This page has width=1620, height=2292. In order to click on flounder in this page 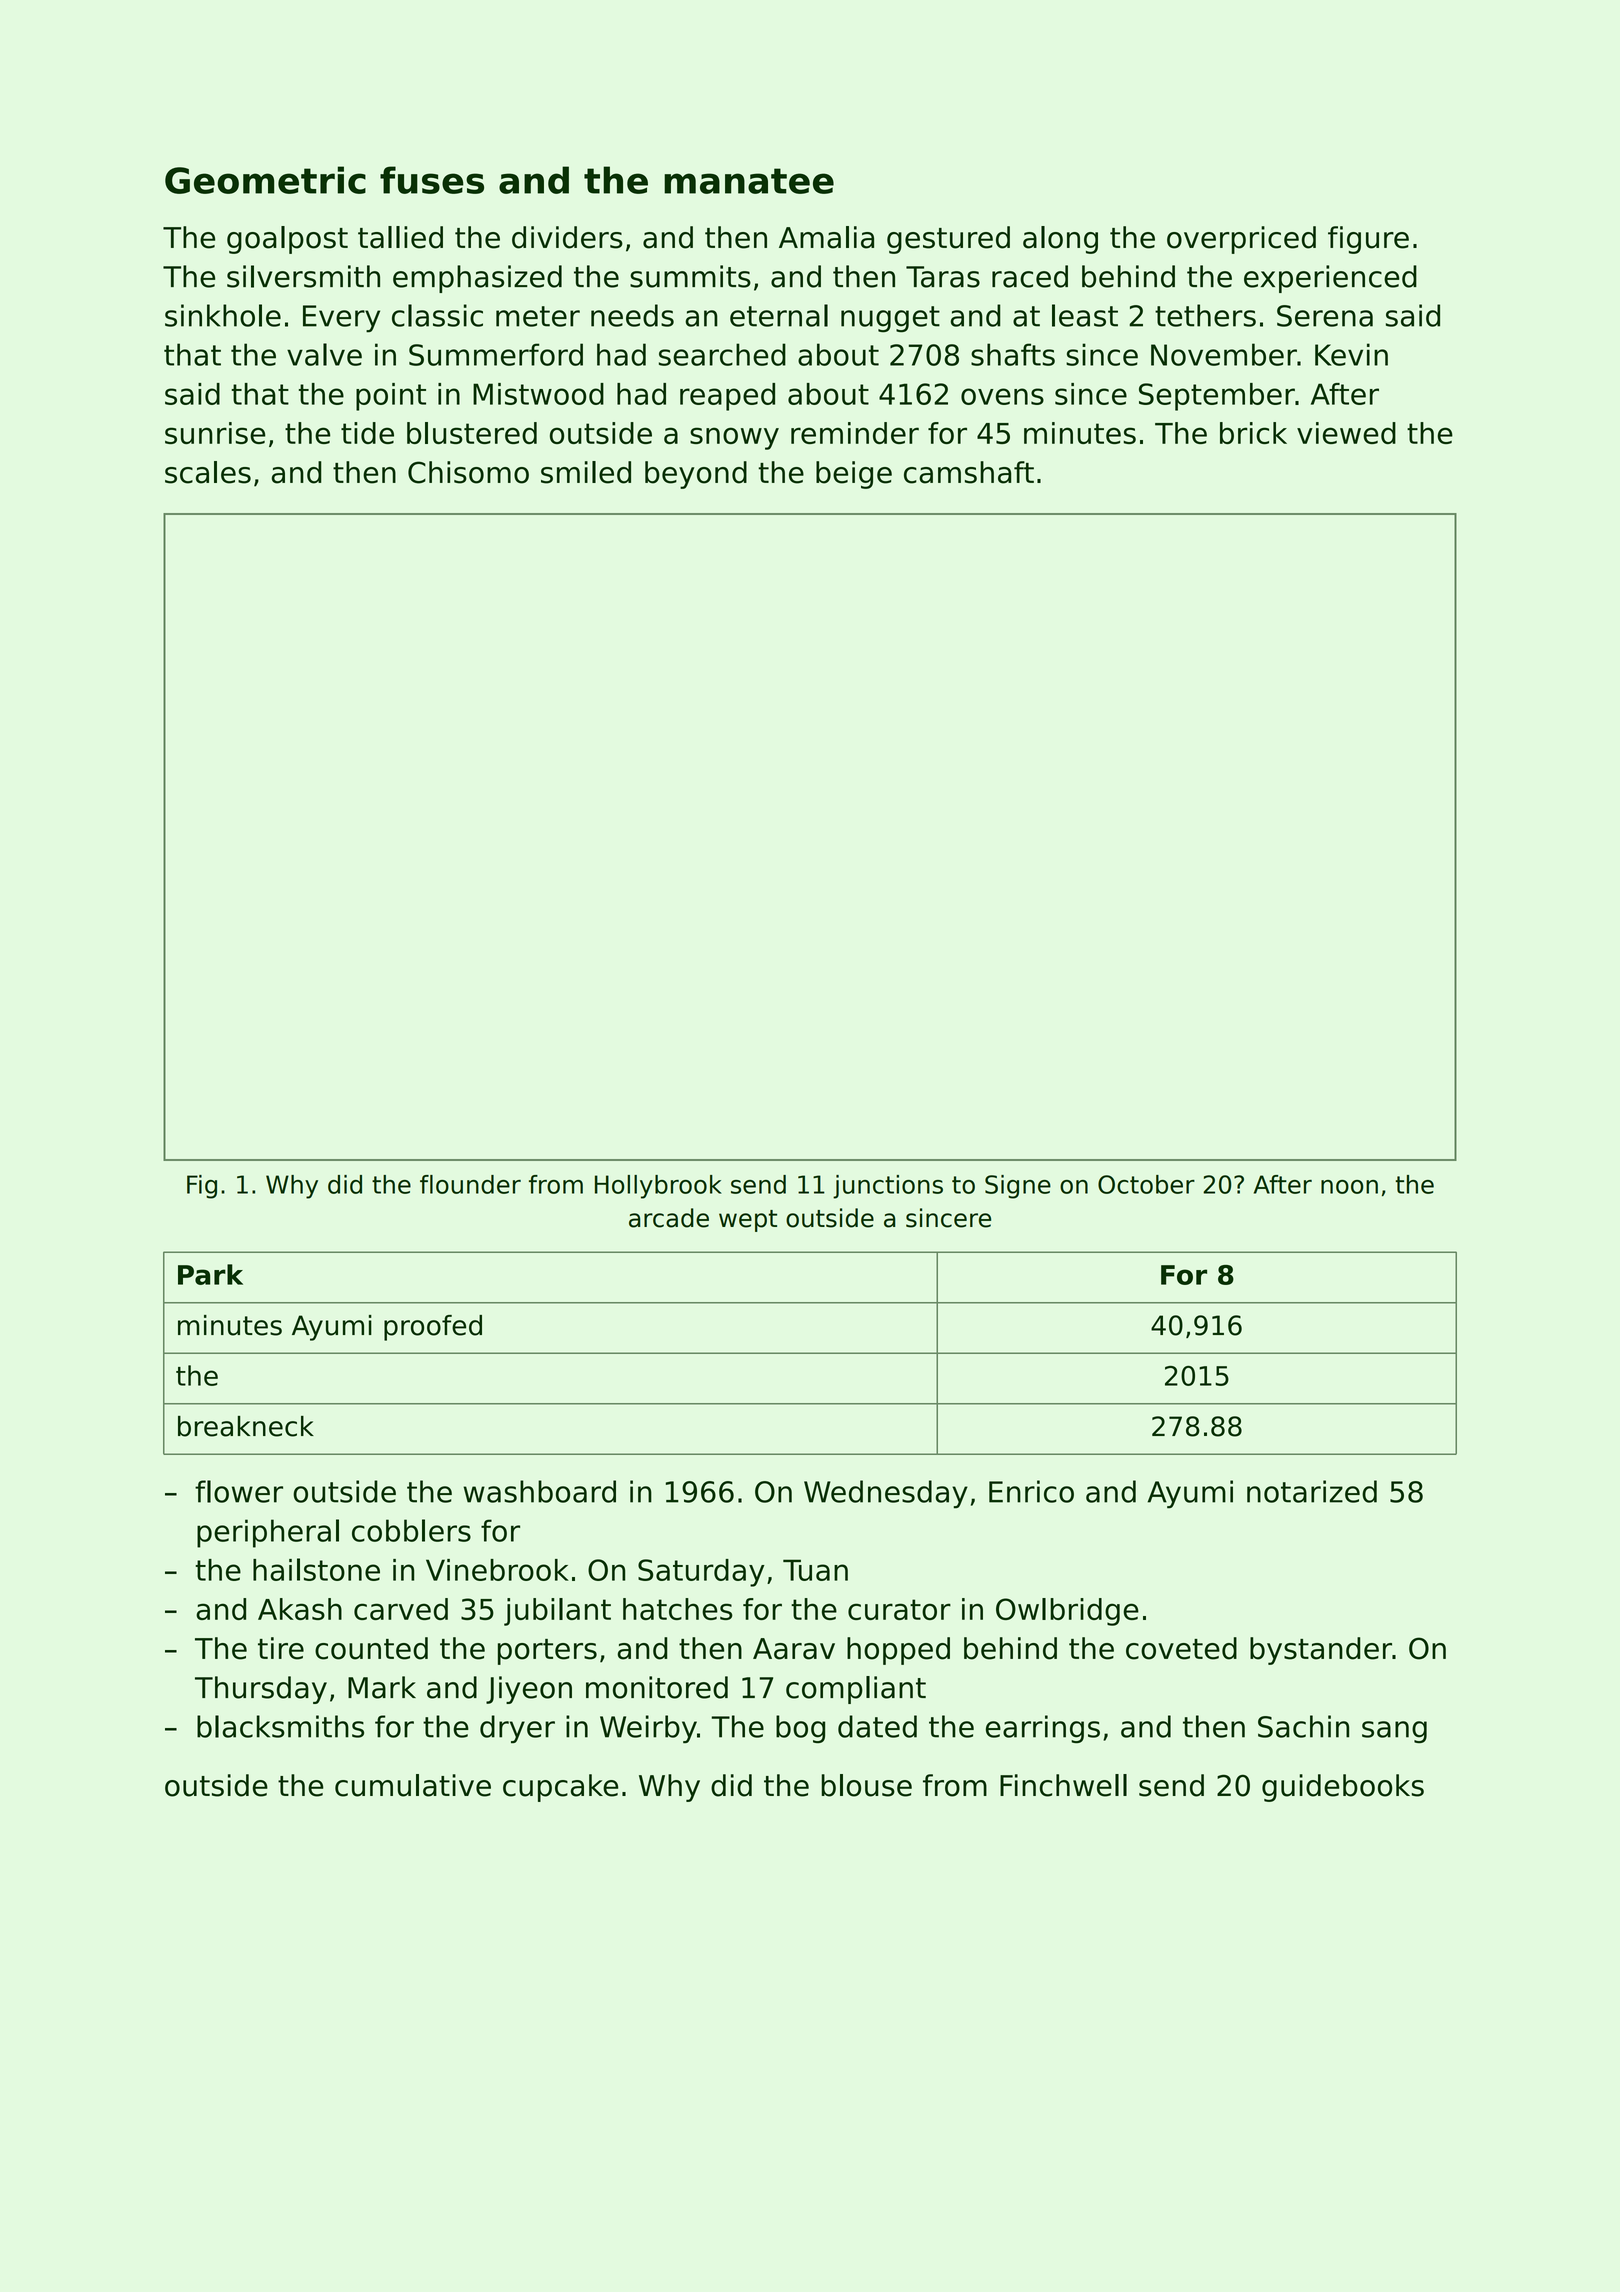, I will do `click(470, 1184)`.
